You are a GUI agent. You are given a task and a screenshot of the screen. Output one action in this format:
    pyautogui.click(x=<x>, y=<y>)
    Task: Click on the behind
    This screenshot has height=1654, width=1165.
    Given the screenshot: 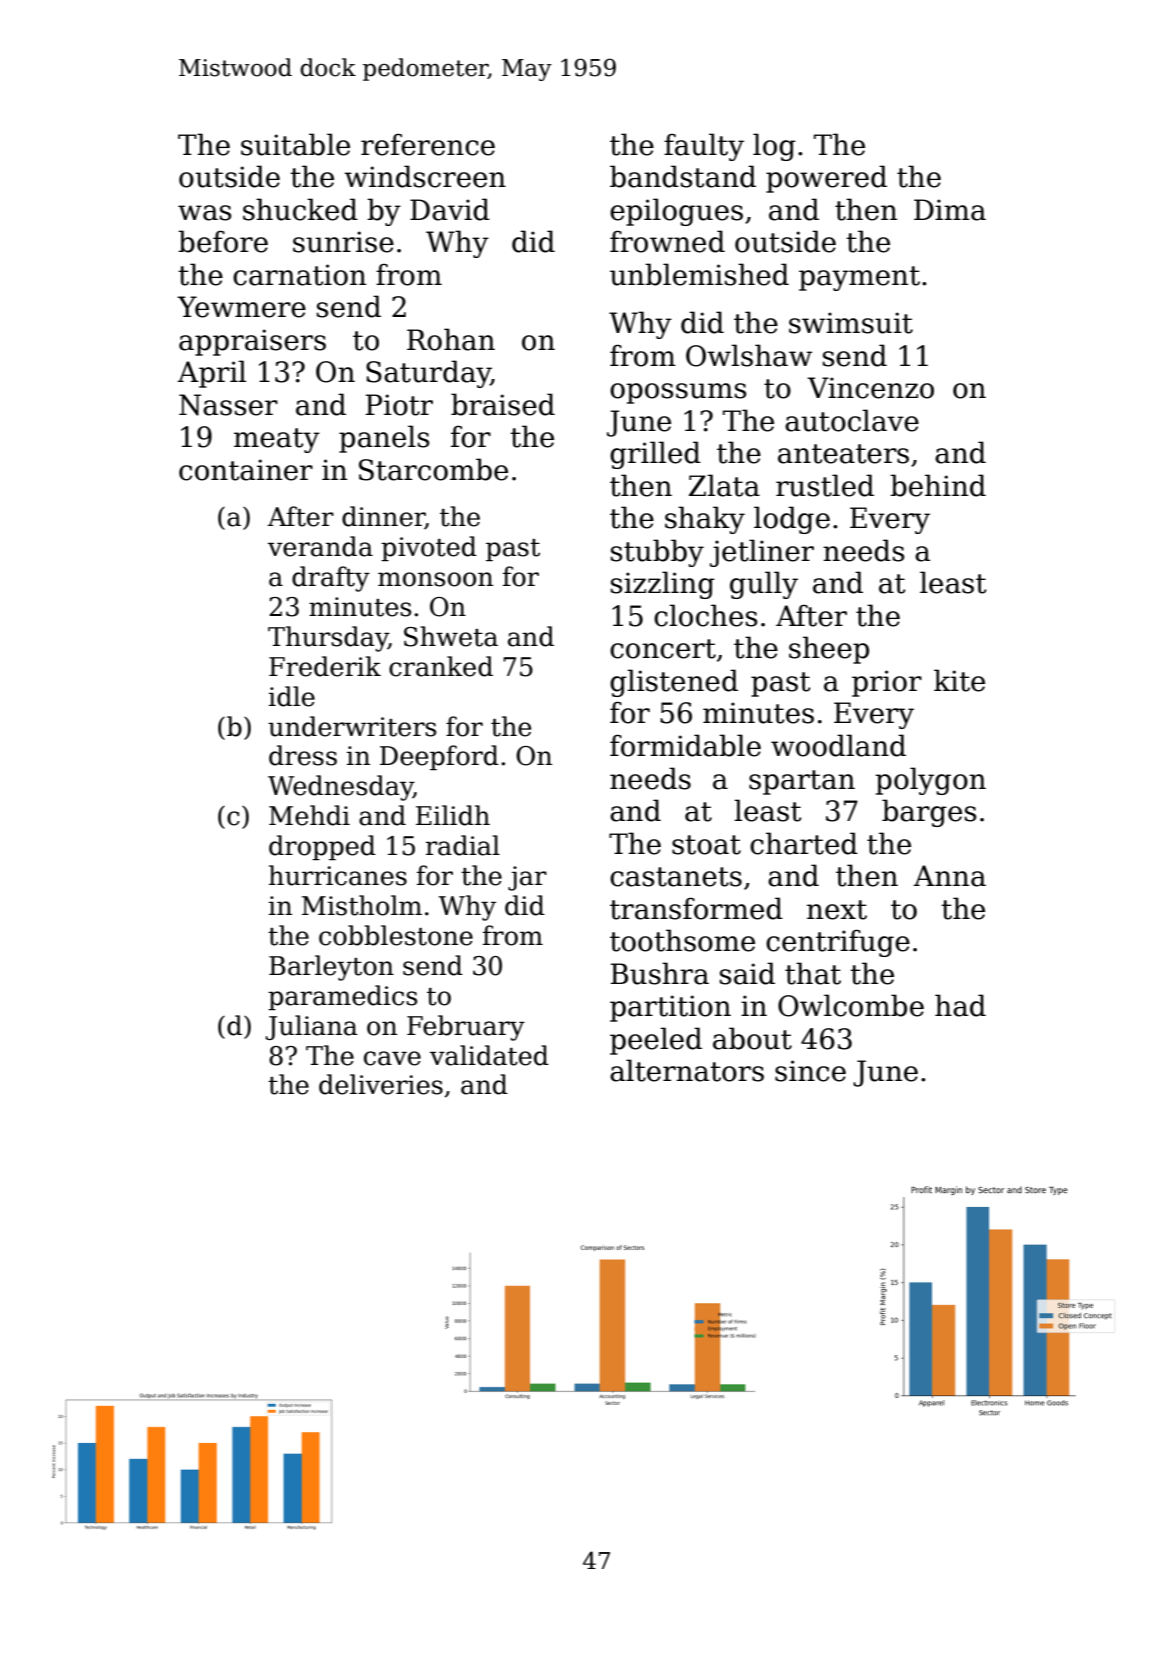 What is the action you would take?
    pyautogui.click(x=938, y=485)
